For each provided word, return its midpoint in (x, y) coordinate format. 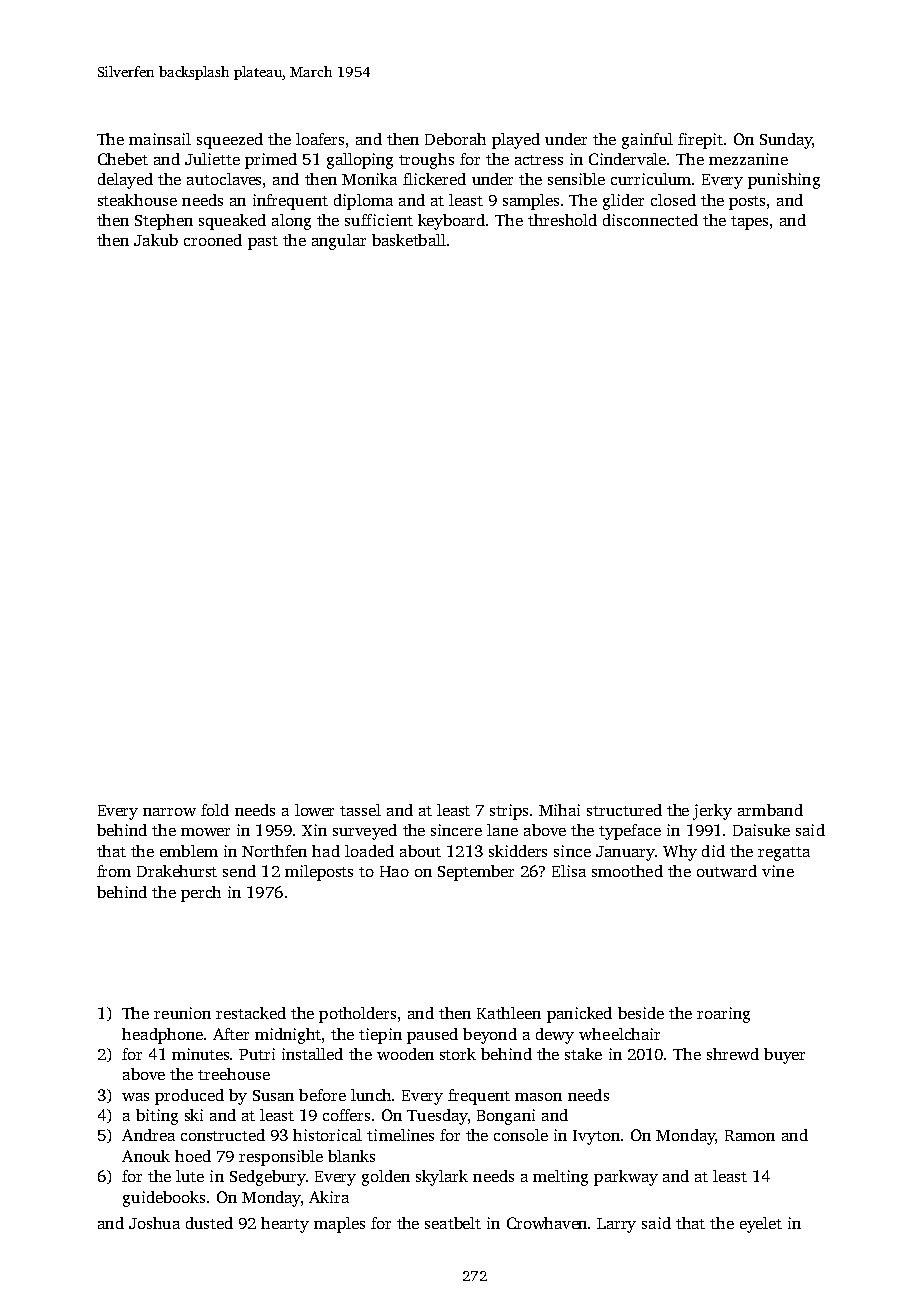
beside (641, 1013)
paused (432, 1036)
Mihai (559, 810)
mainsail (160, 139)
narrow (169, 812)
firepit (700, 141)
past (263, 243)
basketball (409, 240)
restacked (251, 1013)
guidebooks (164, 1199)
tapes (749, 223)
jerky (712, 812)
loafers (320, 139)
